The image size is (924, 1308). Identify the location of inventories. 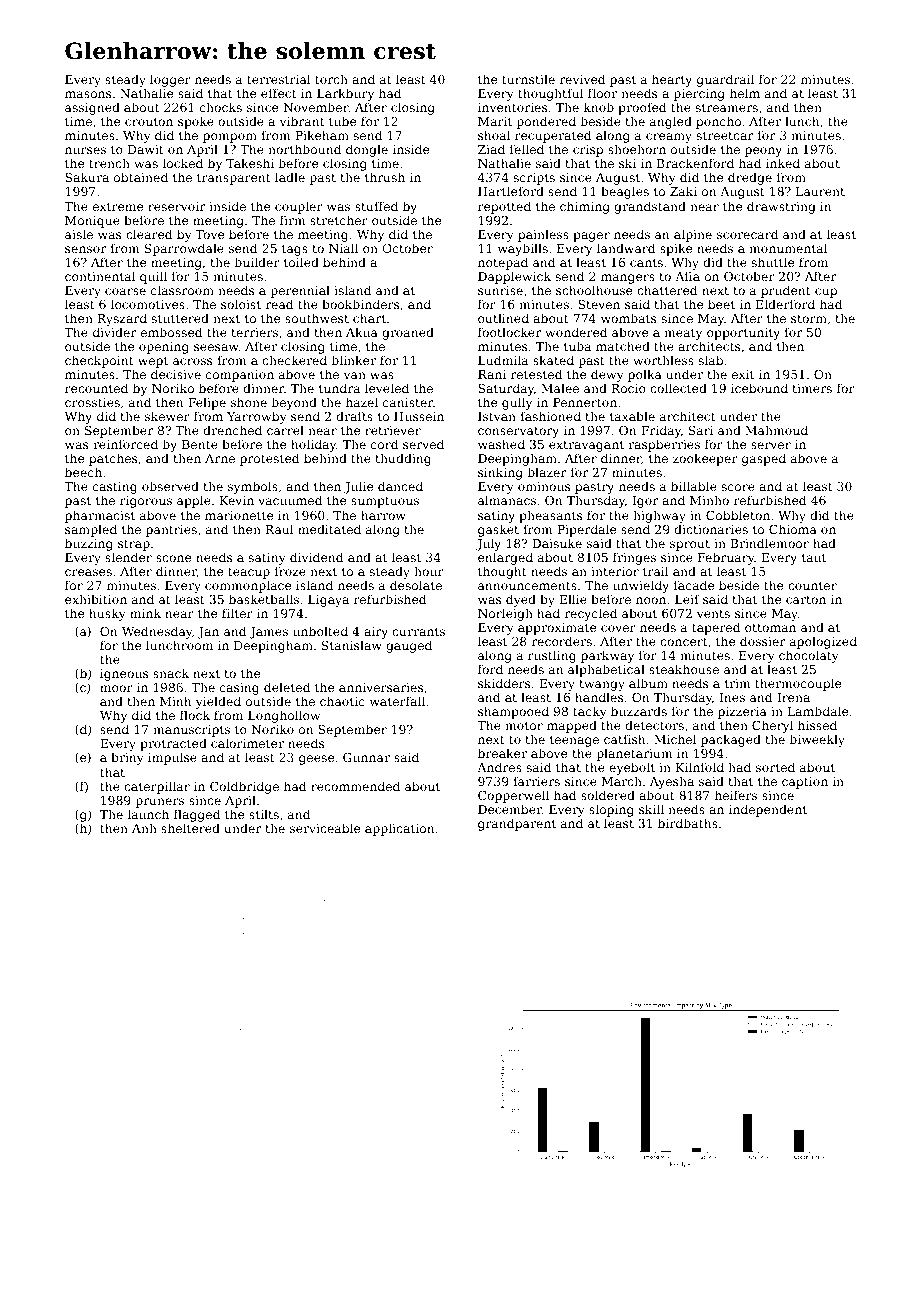
(512, 107).
